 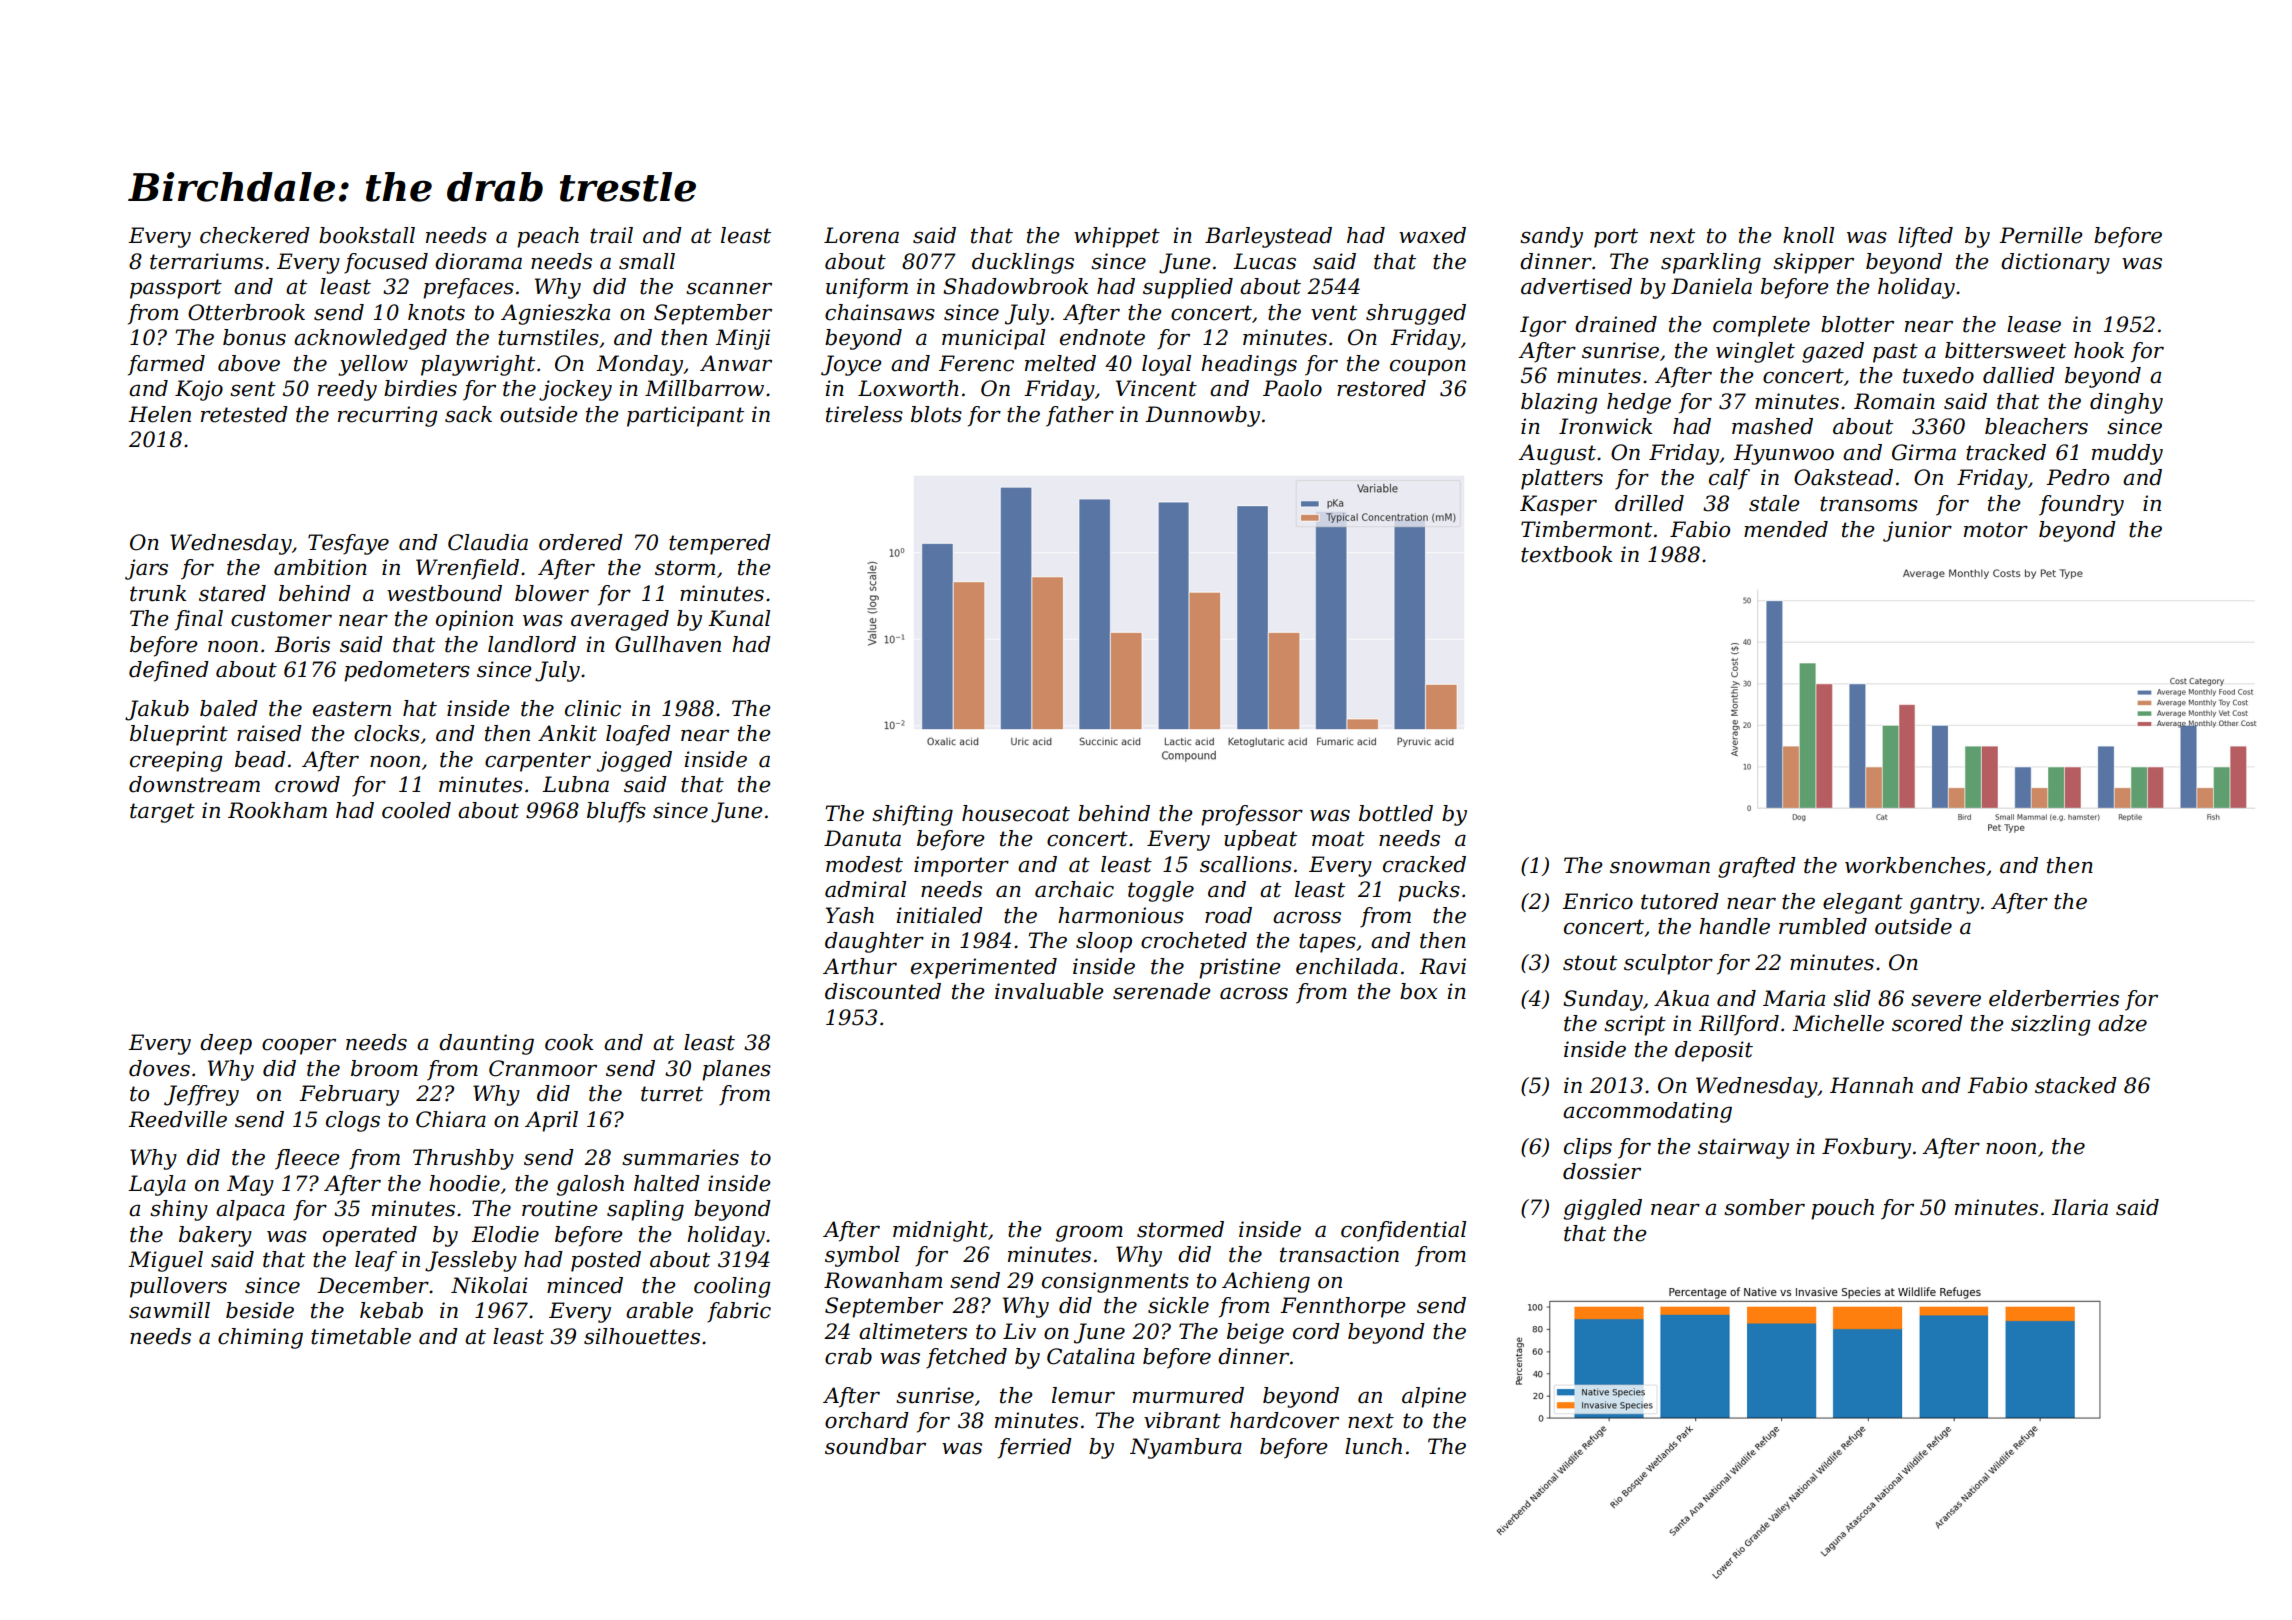 I want to click on creeping, so click(x=176, y=761).
